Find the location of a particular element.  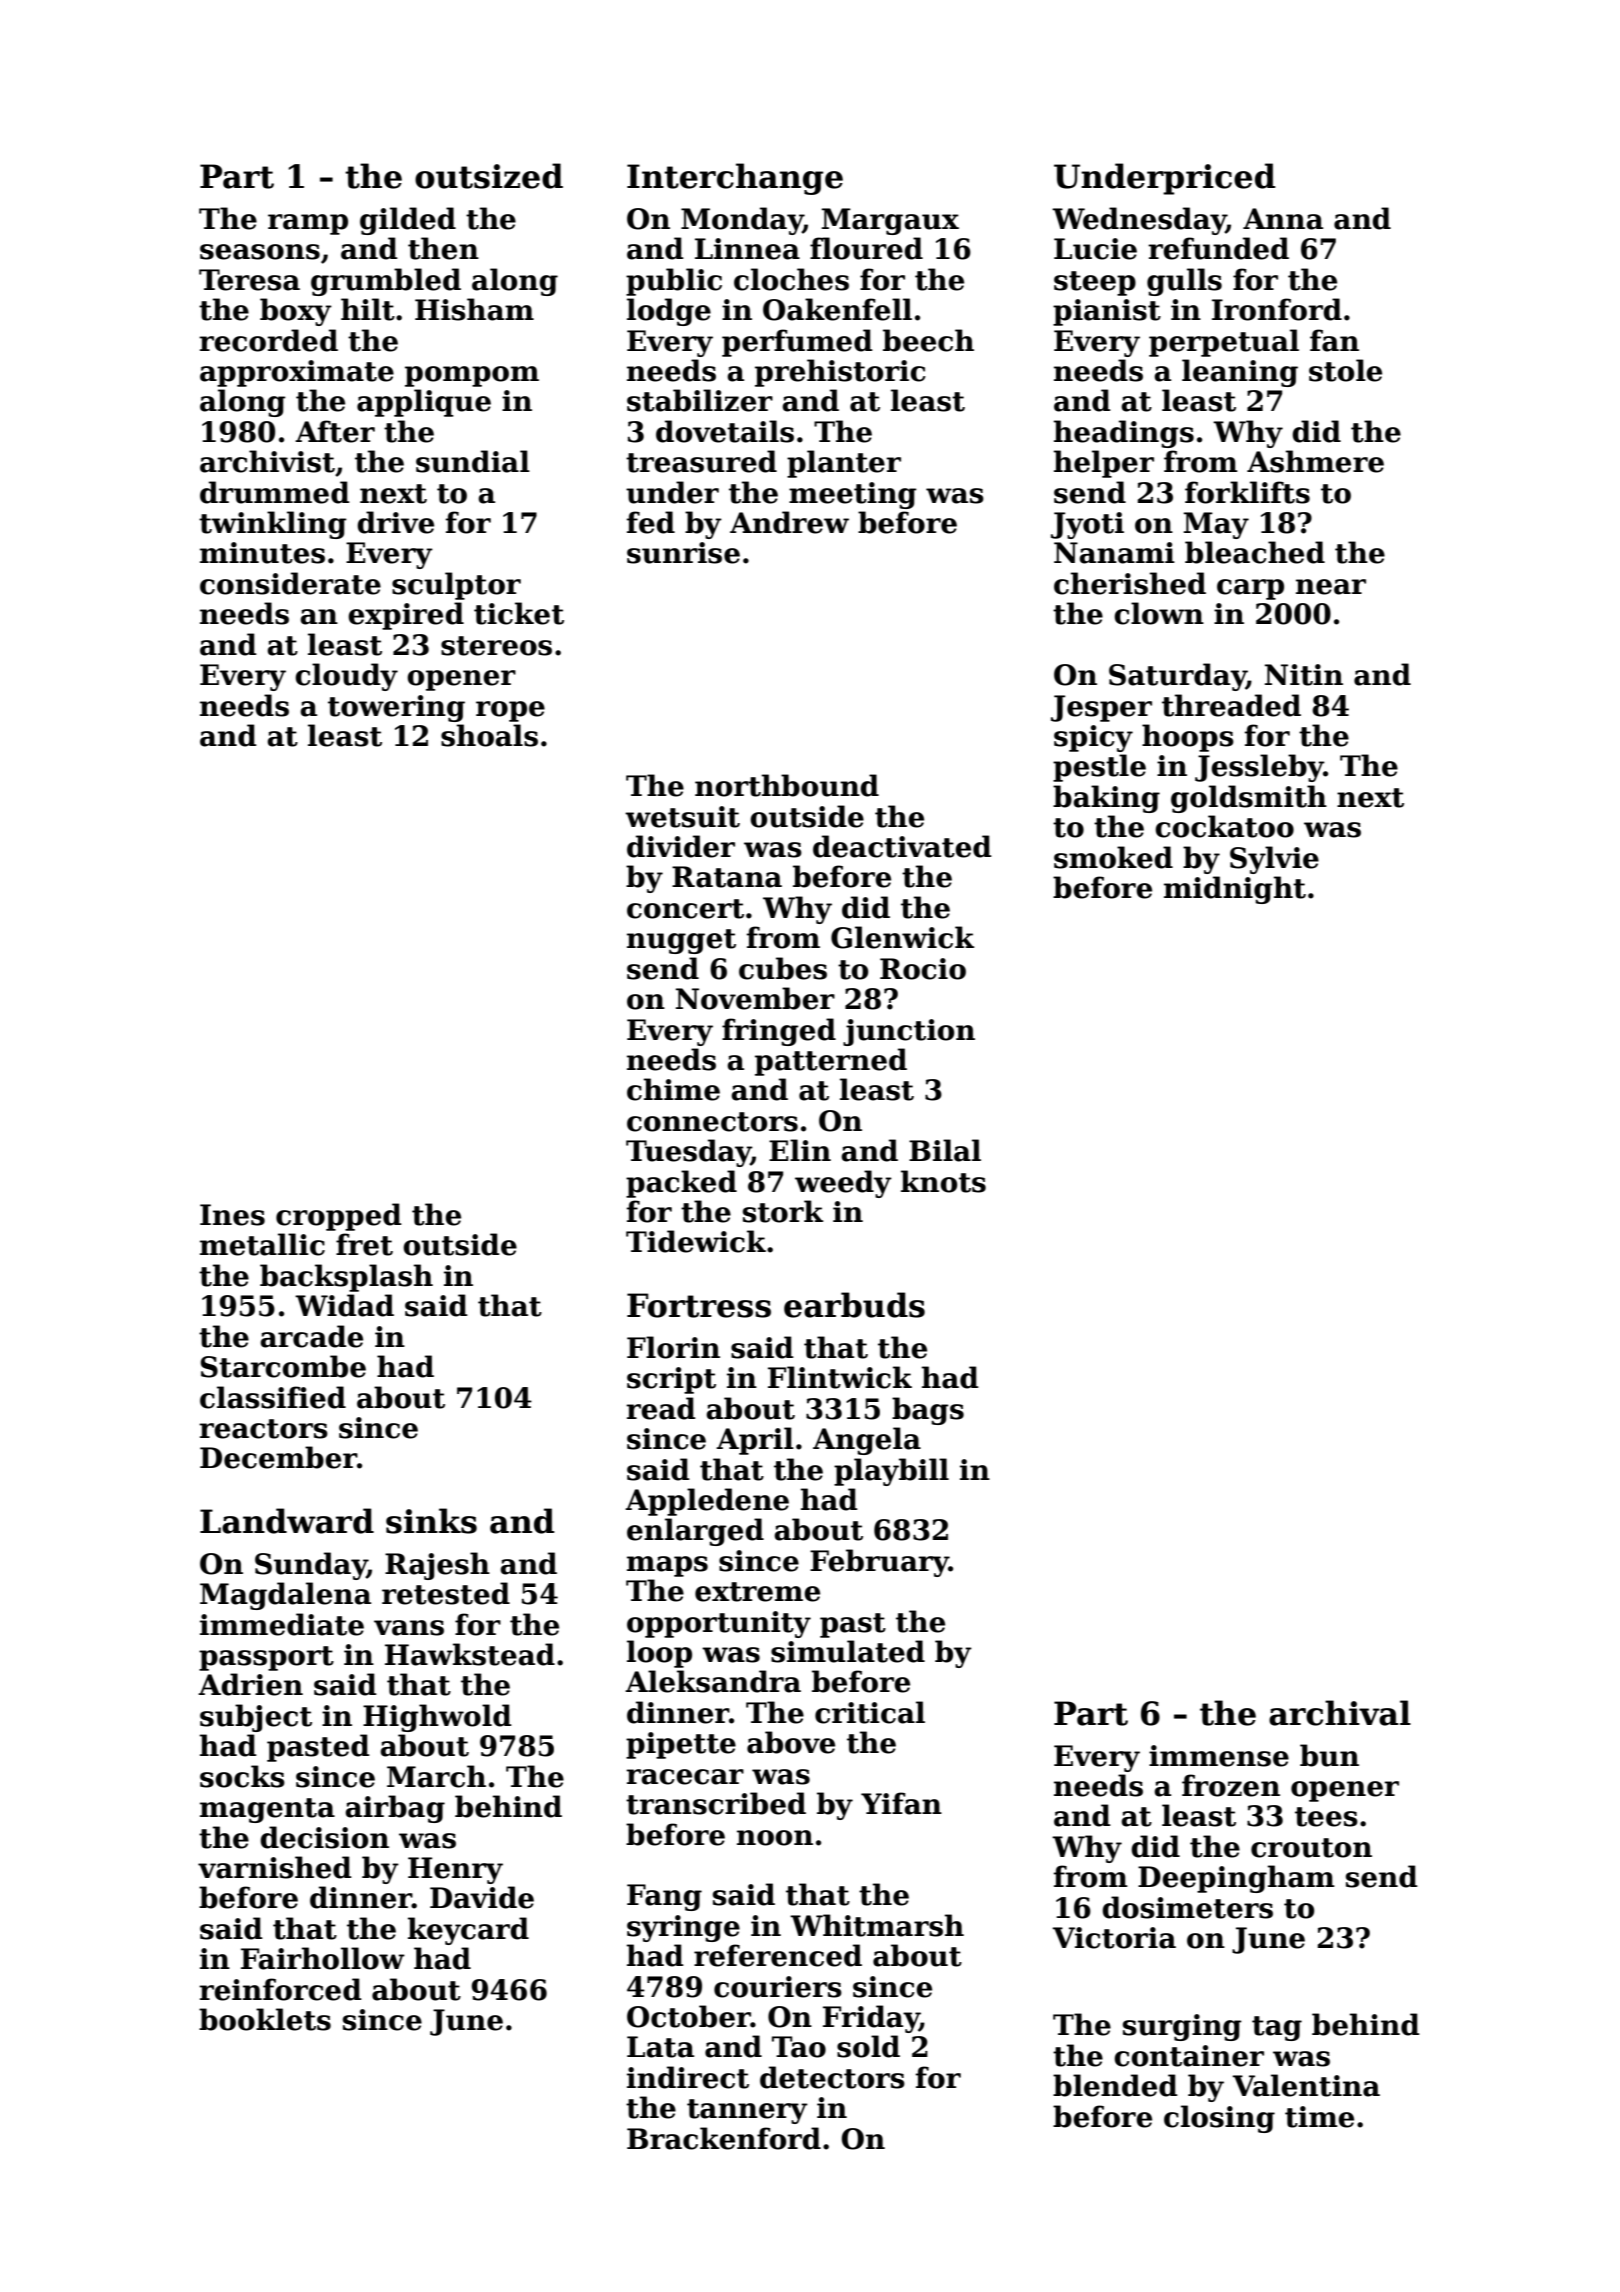

Bilal is located at coordinates (945, 1150).
